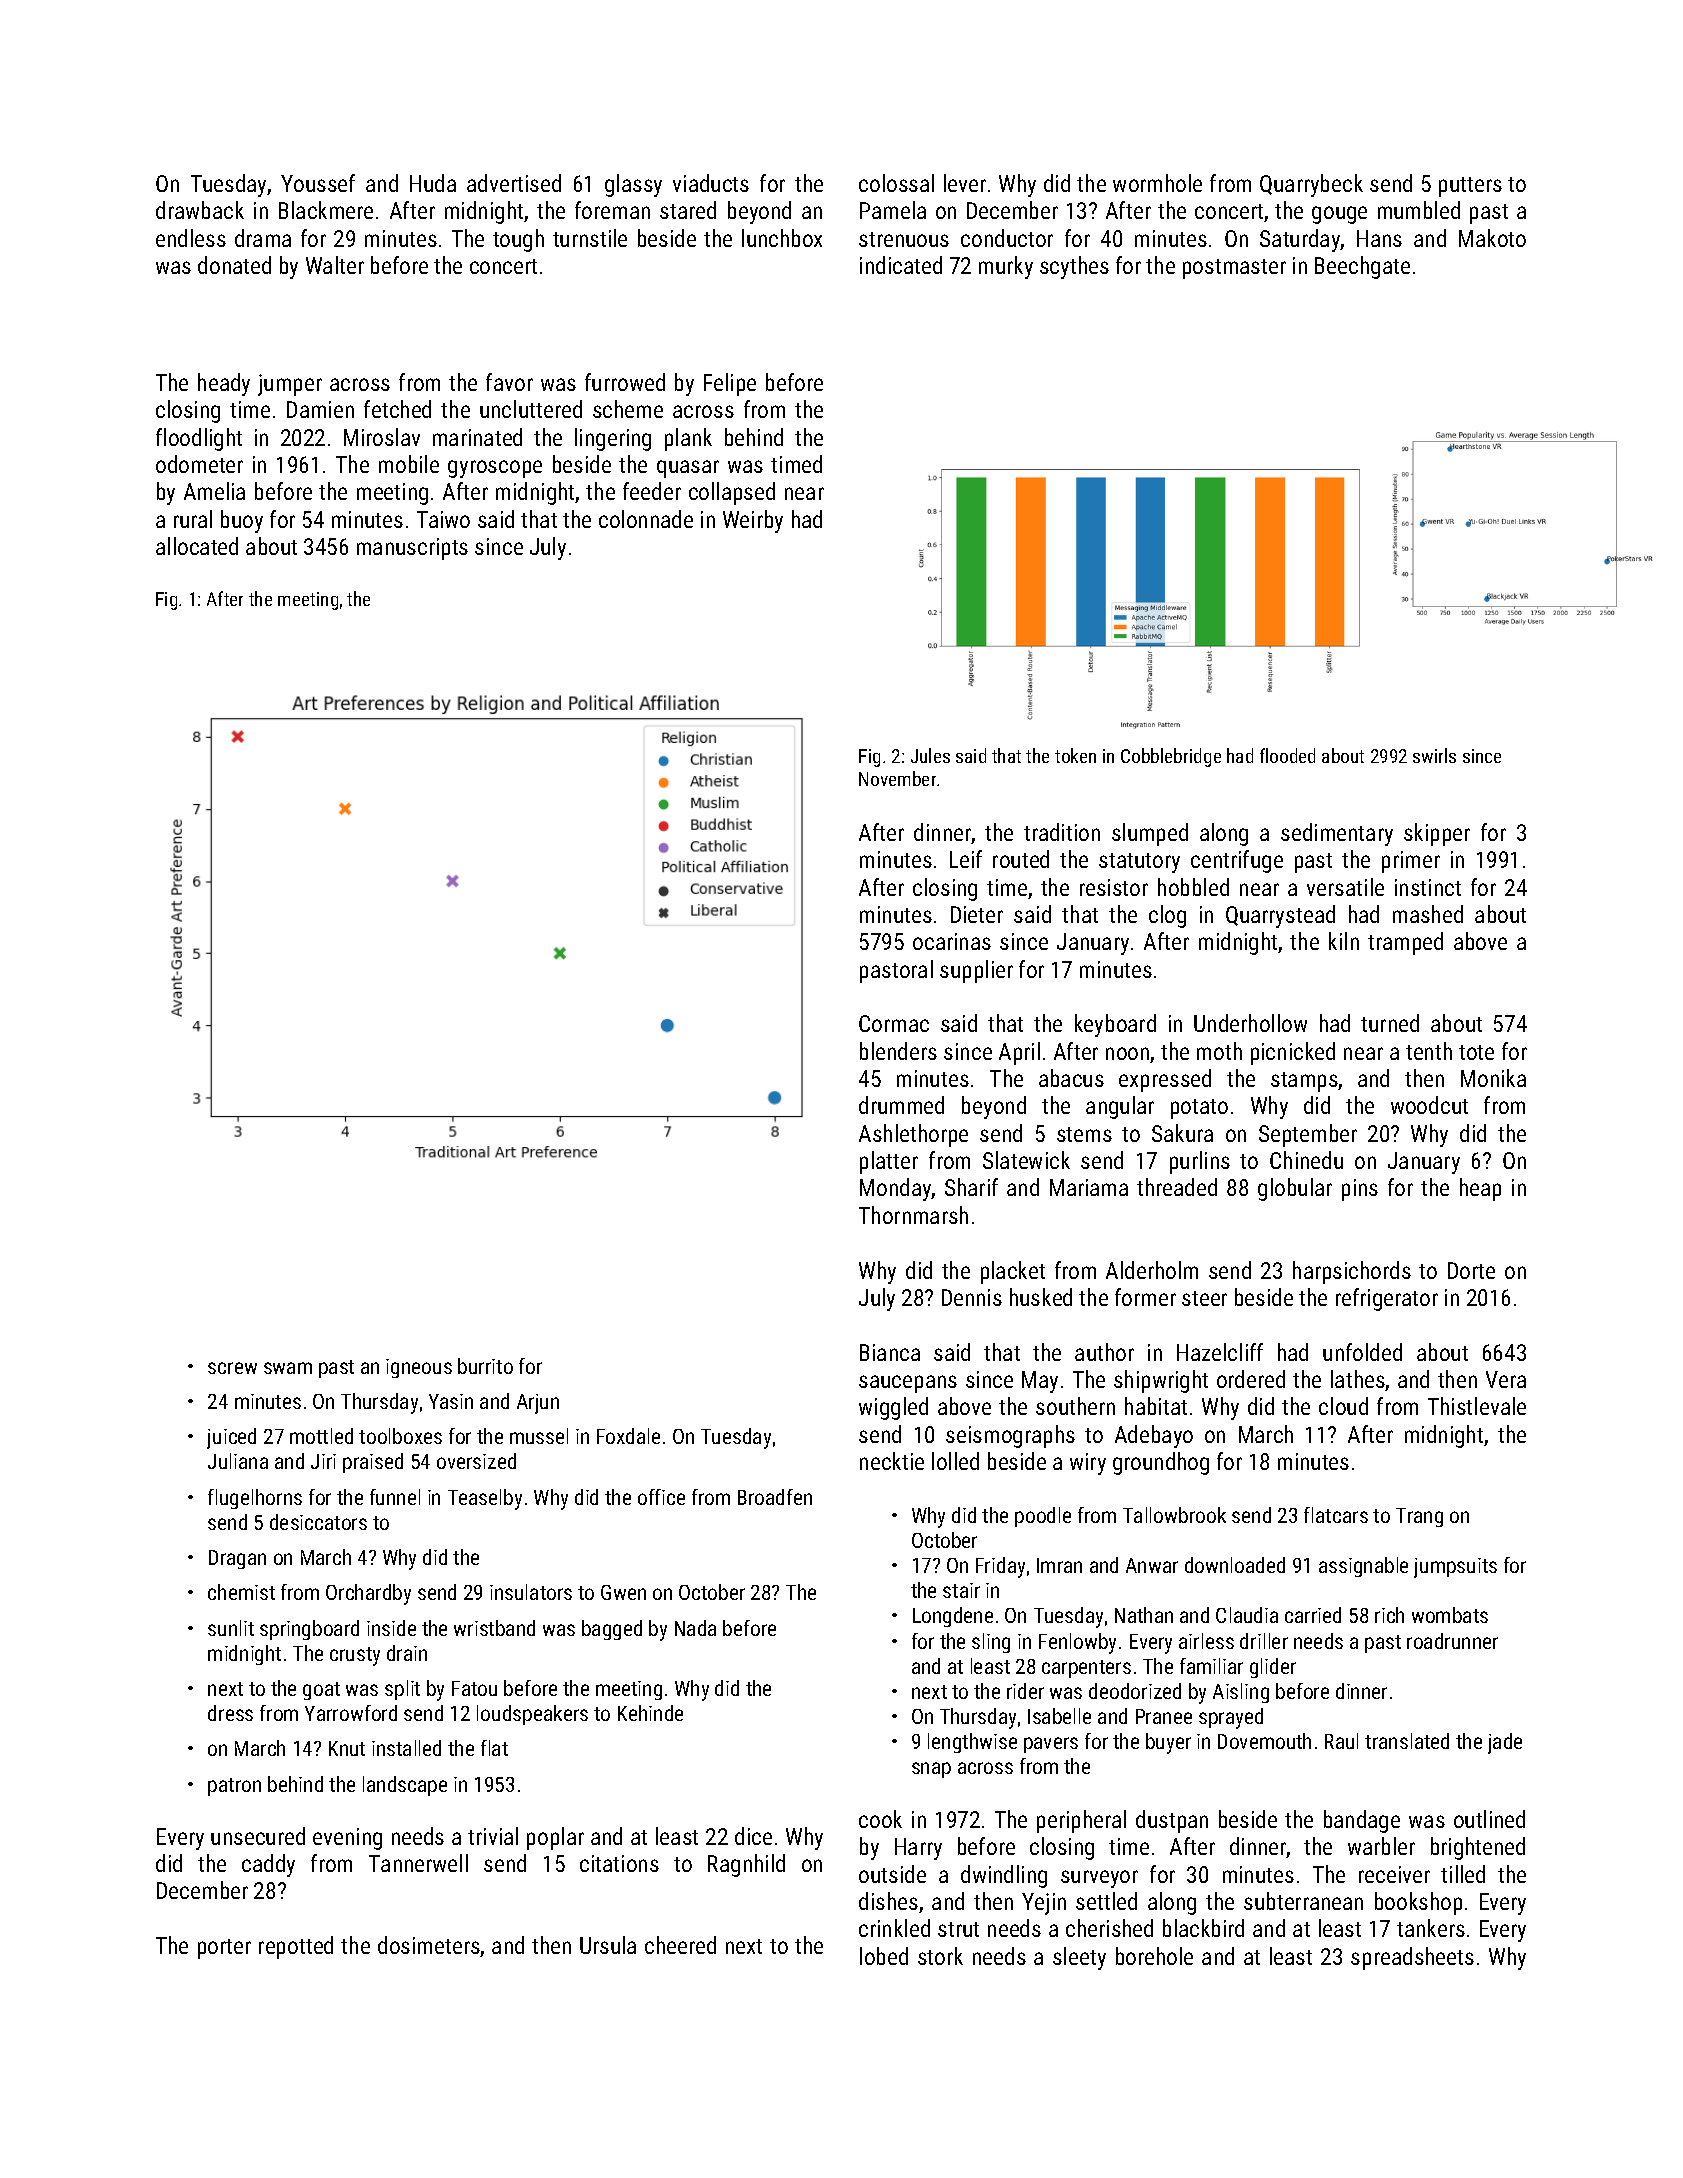 The height and width of the screenshot is (2178, 1683). Describe the element at coordinates (1480, 1189) in the screenshot. I see `heap` at that location.
